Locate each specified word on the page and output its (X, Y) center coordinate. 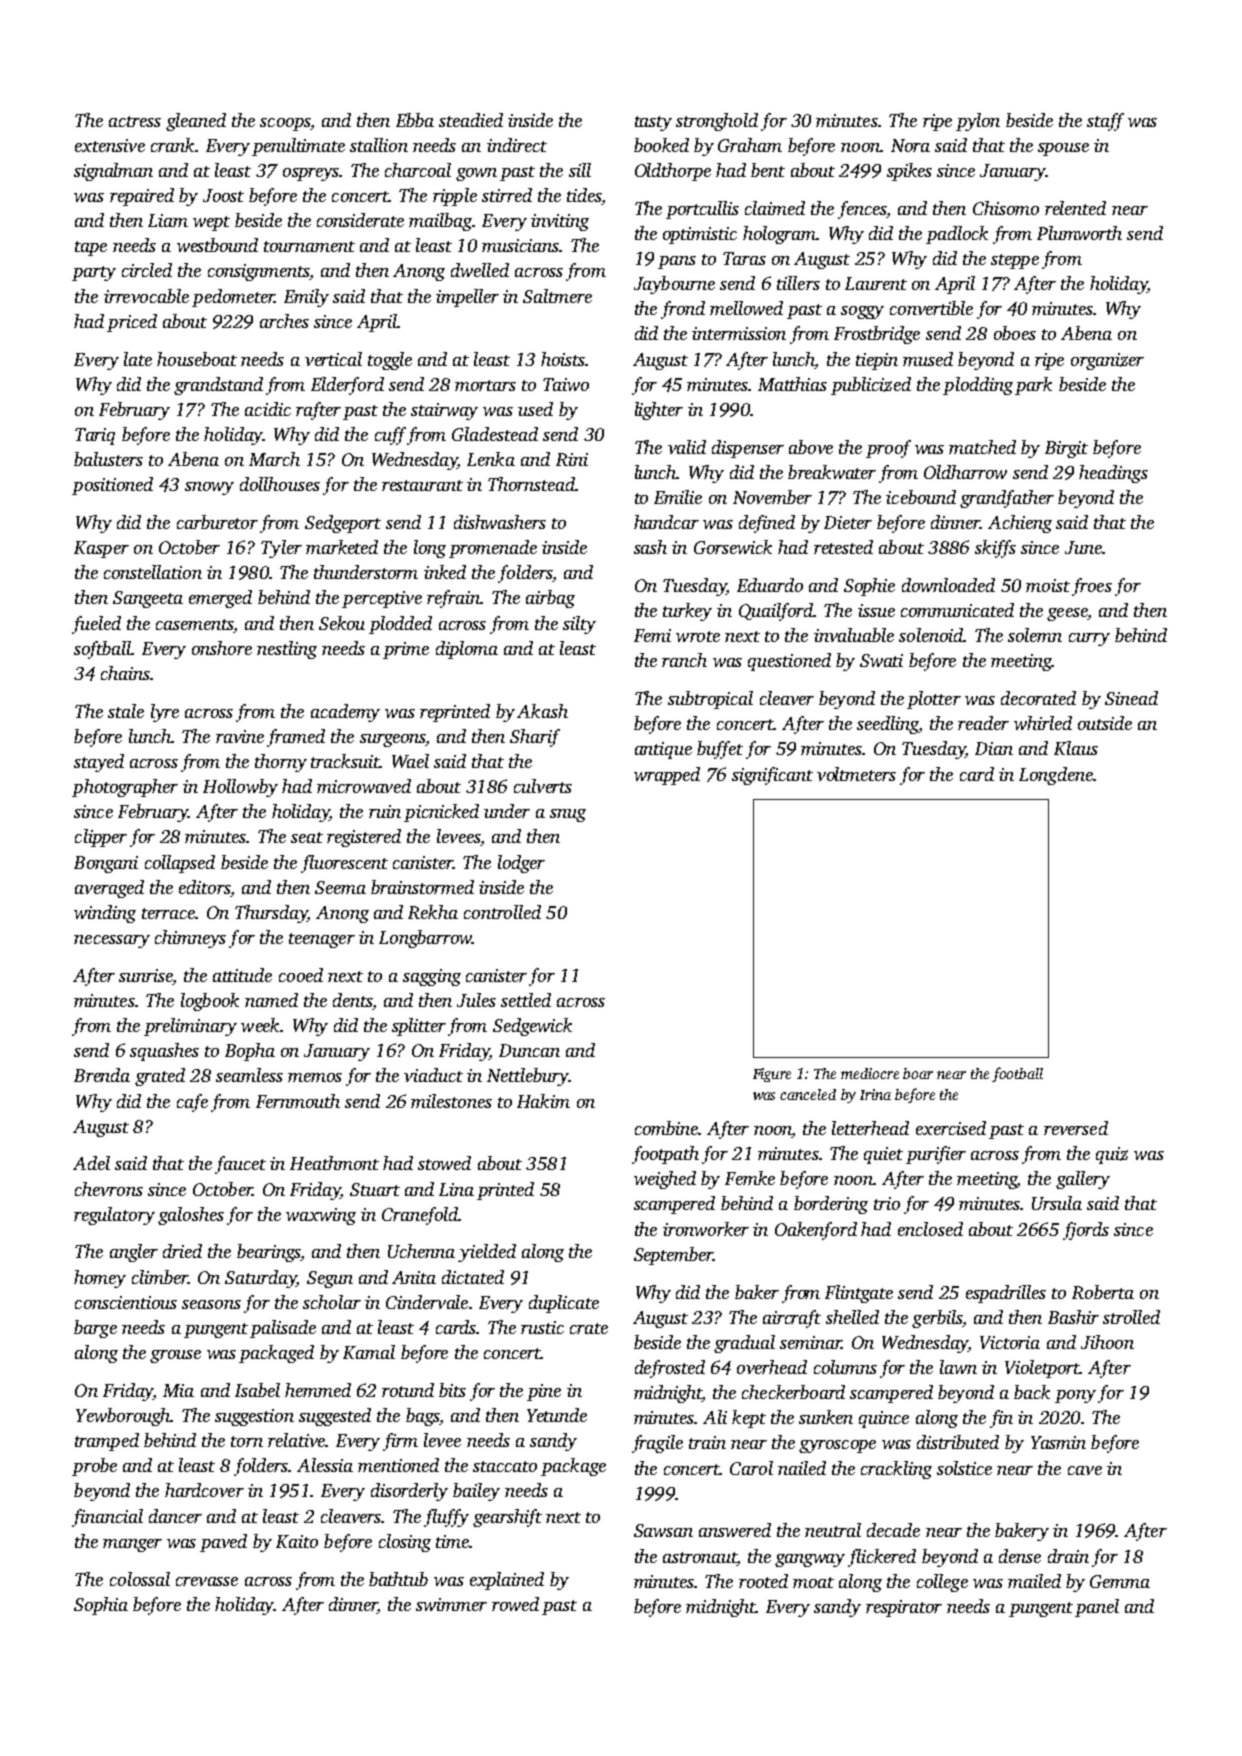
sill (580, 170)
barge (95, 1329)
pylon (978, 122)
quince (884, 1419)
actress (135, 121)
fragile (657, 1444)
